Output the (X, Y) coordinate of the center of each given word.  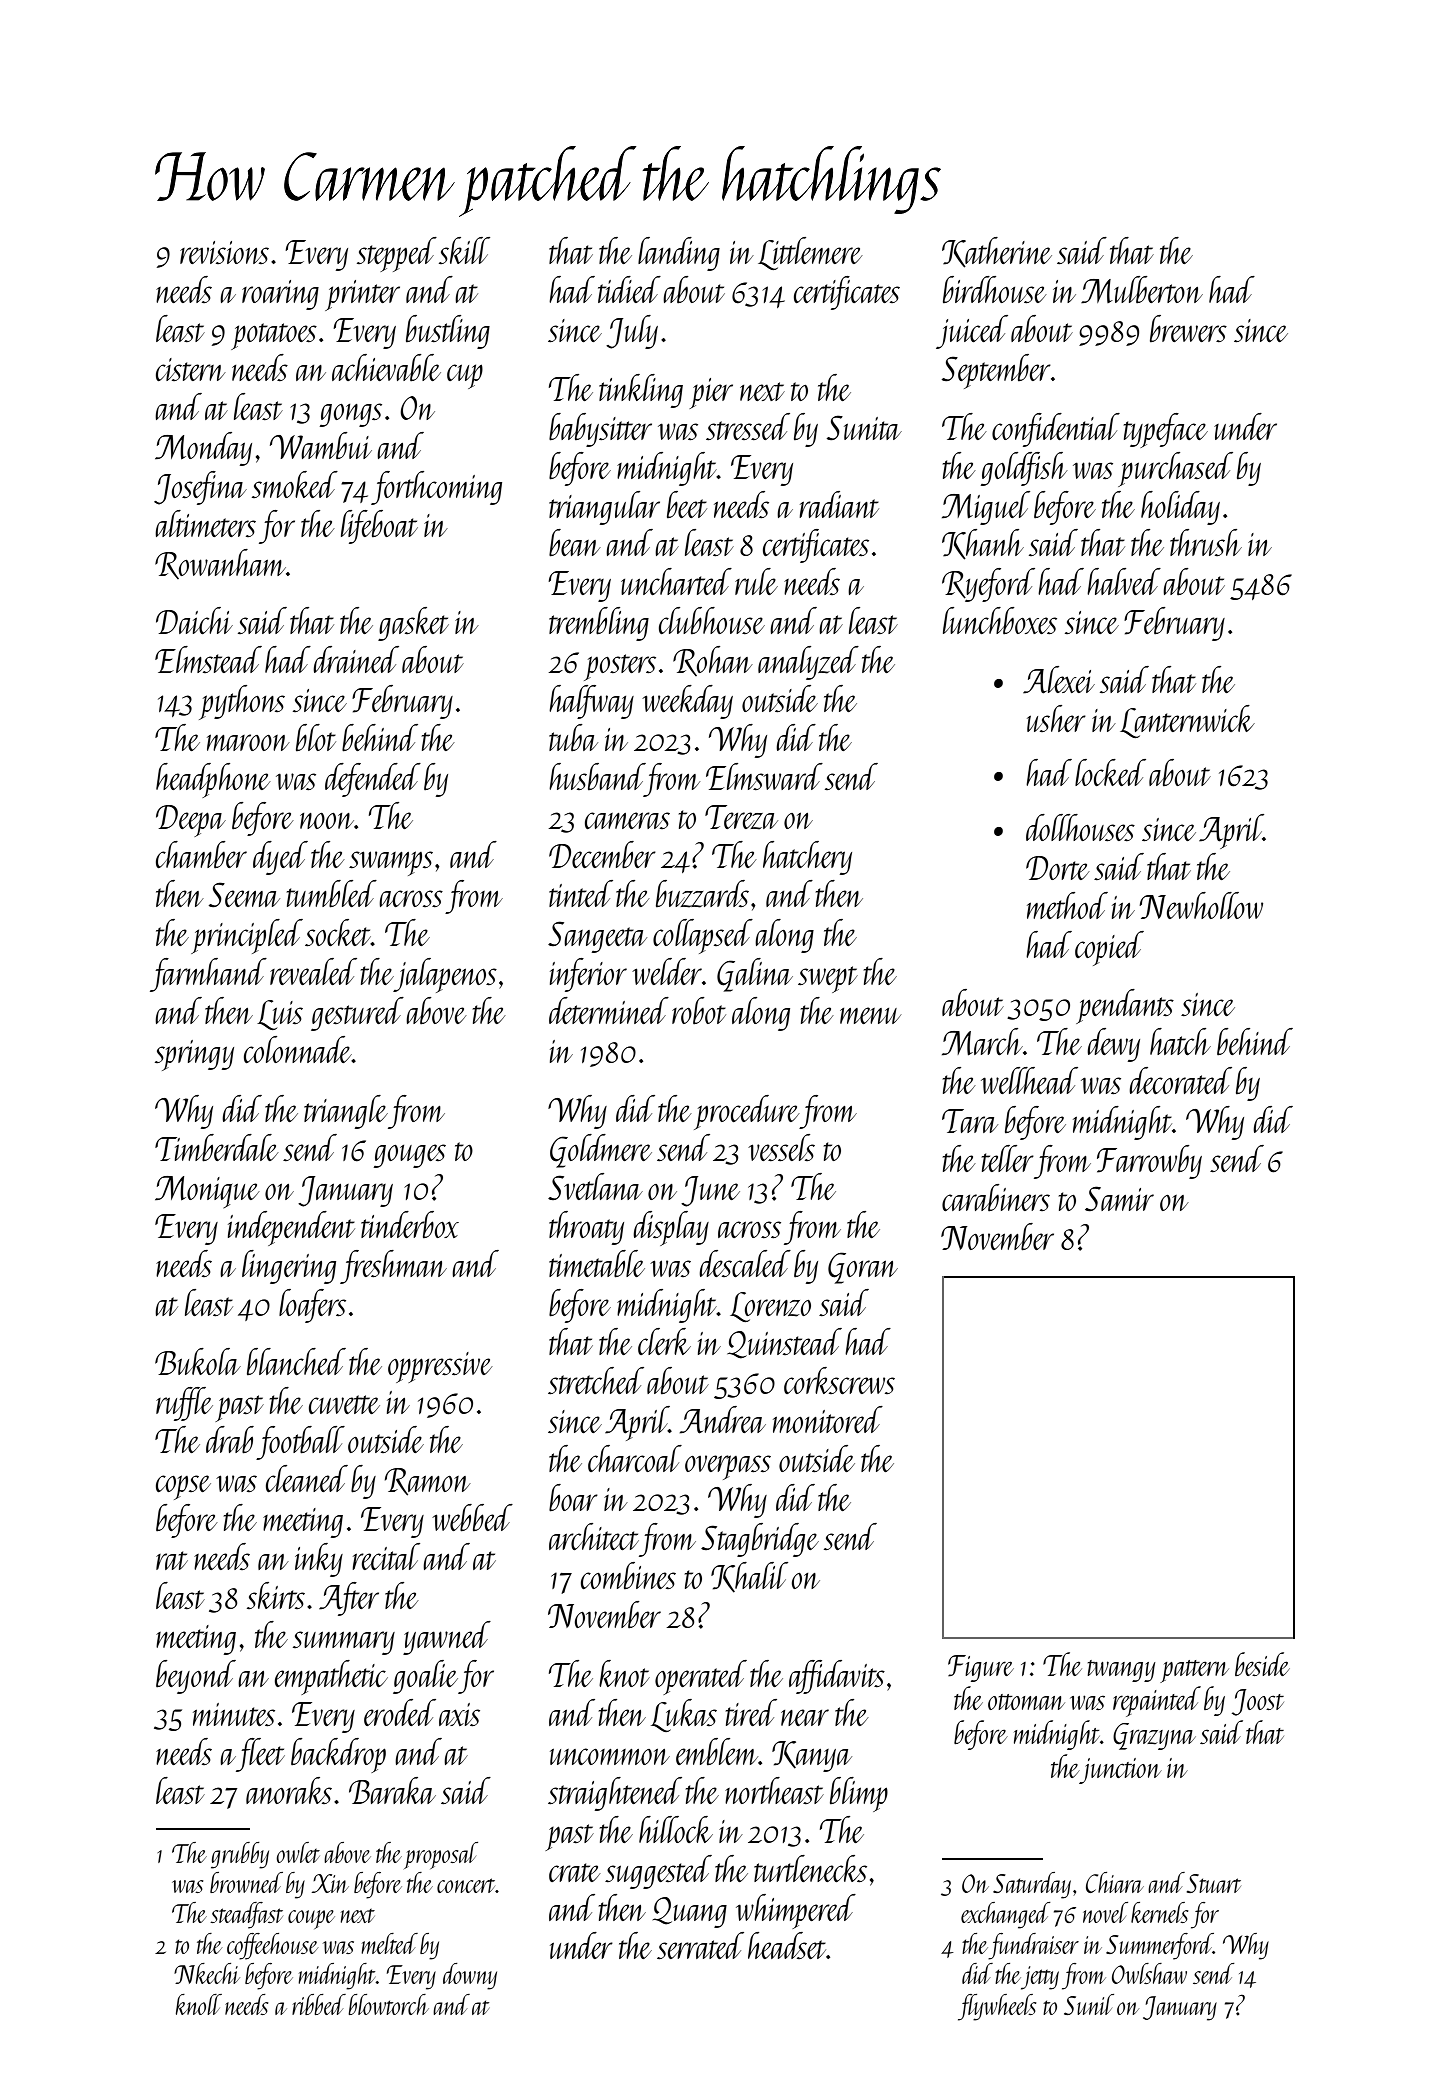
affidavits (837, 1677)
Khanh (983, 544)
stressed (748, 427)
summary (344, 1643)
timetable (597, 1264)
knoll (199, 2004)
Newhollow (1201, 905)
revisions (224, 252)
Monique (207, 1192)
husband (597, 776)
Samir (1119, 1199)
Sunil (1089, 2004)
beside (1262, 1664)
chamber (201, 855)
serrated (700, 1946)
